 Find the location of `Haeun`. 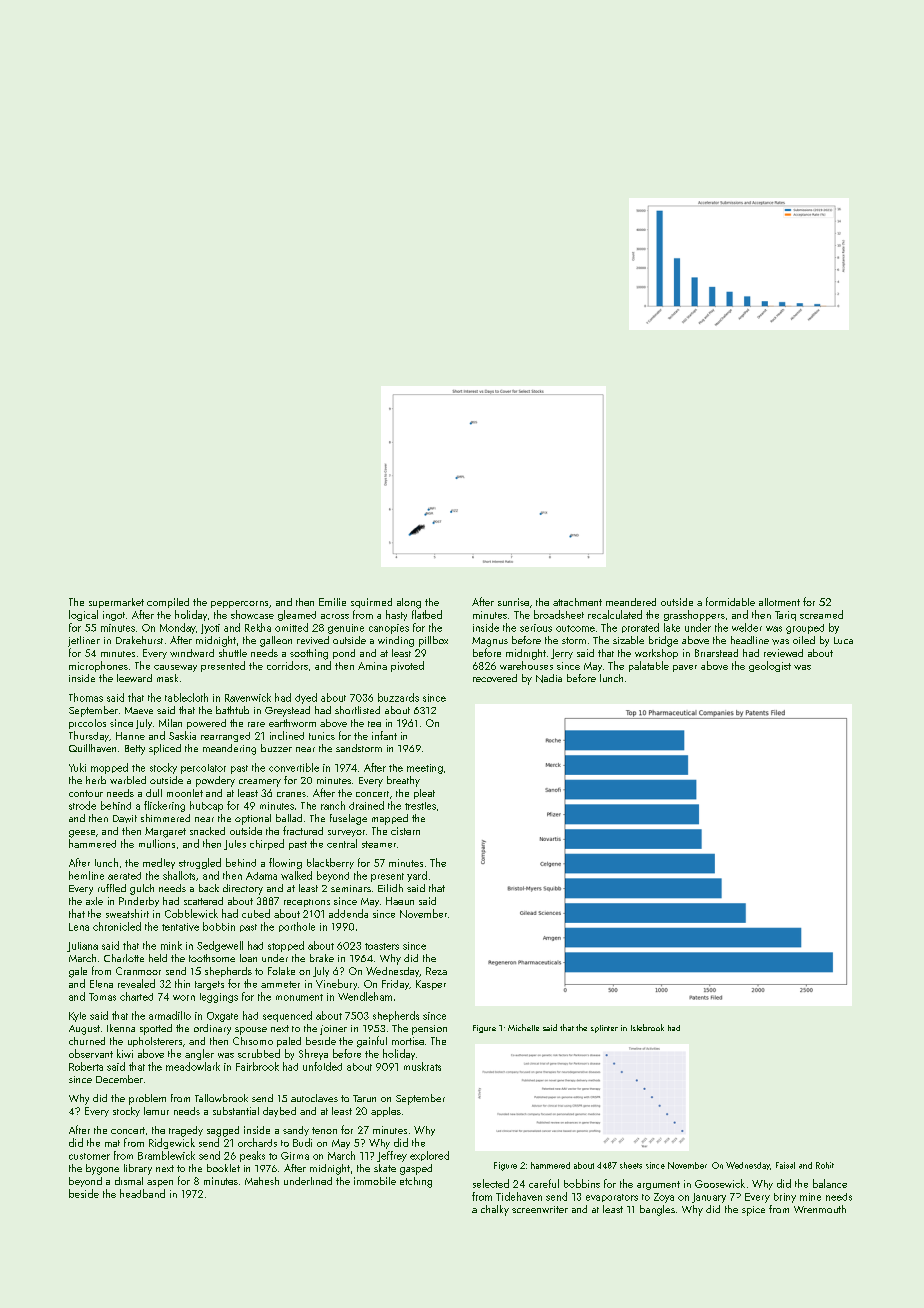

Haeun is located at coordinates (400, 901).
